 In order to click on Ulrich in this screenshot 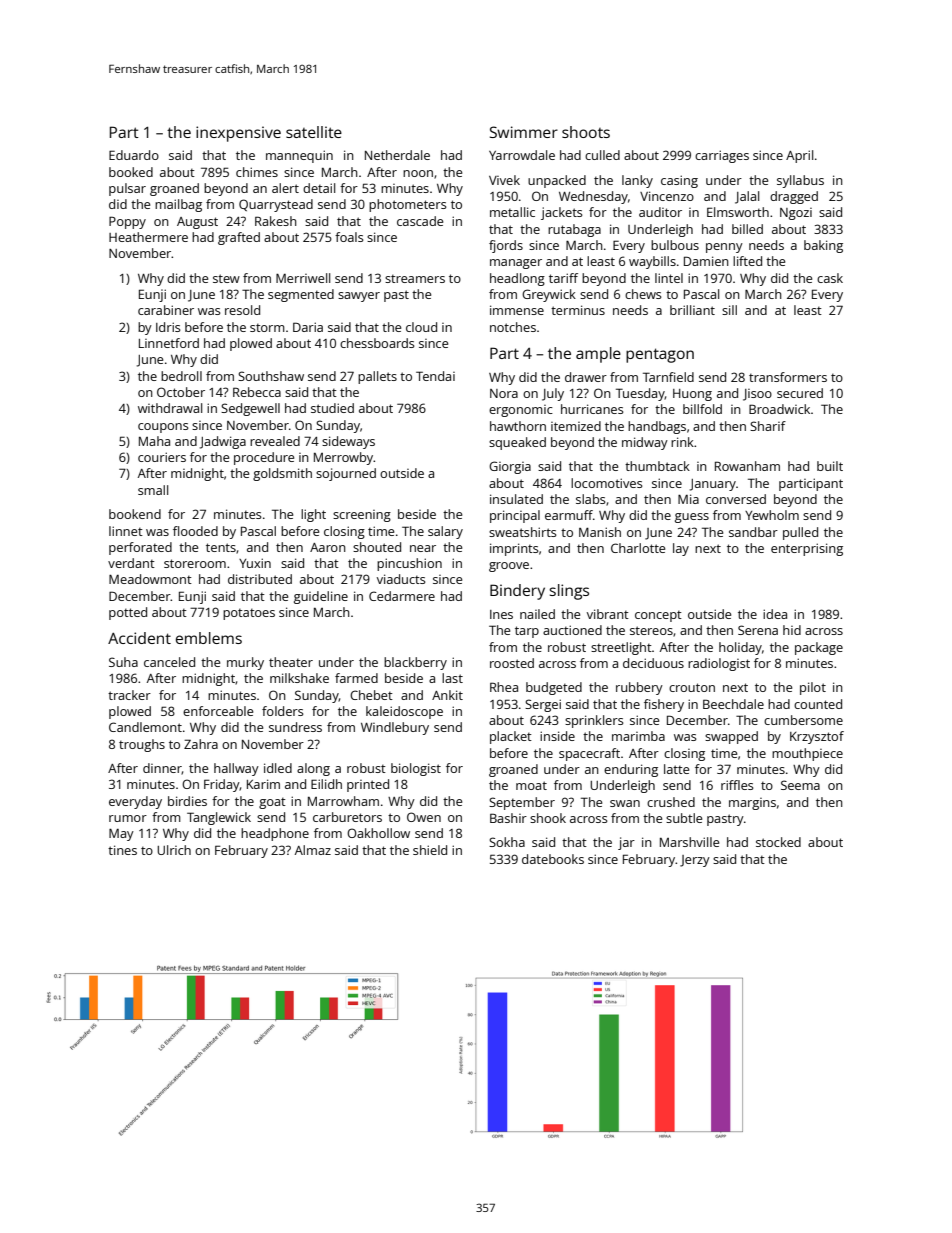, I will do `click(174, 850)`.
